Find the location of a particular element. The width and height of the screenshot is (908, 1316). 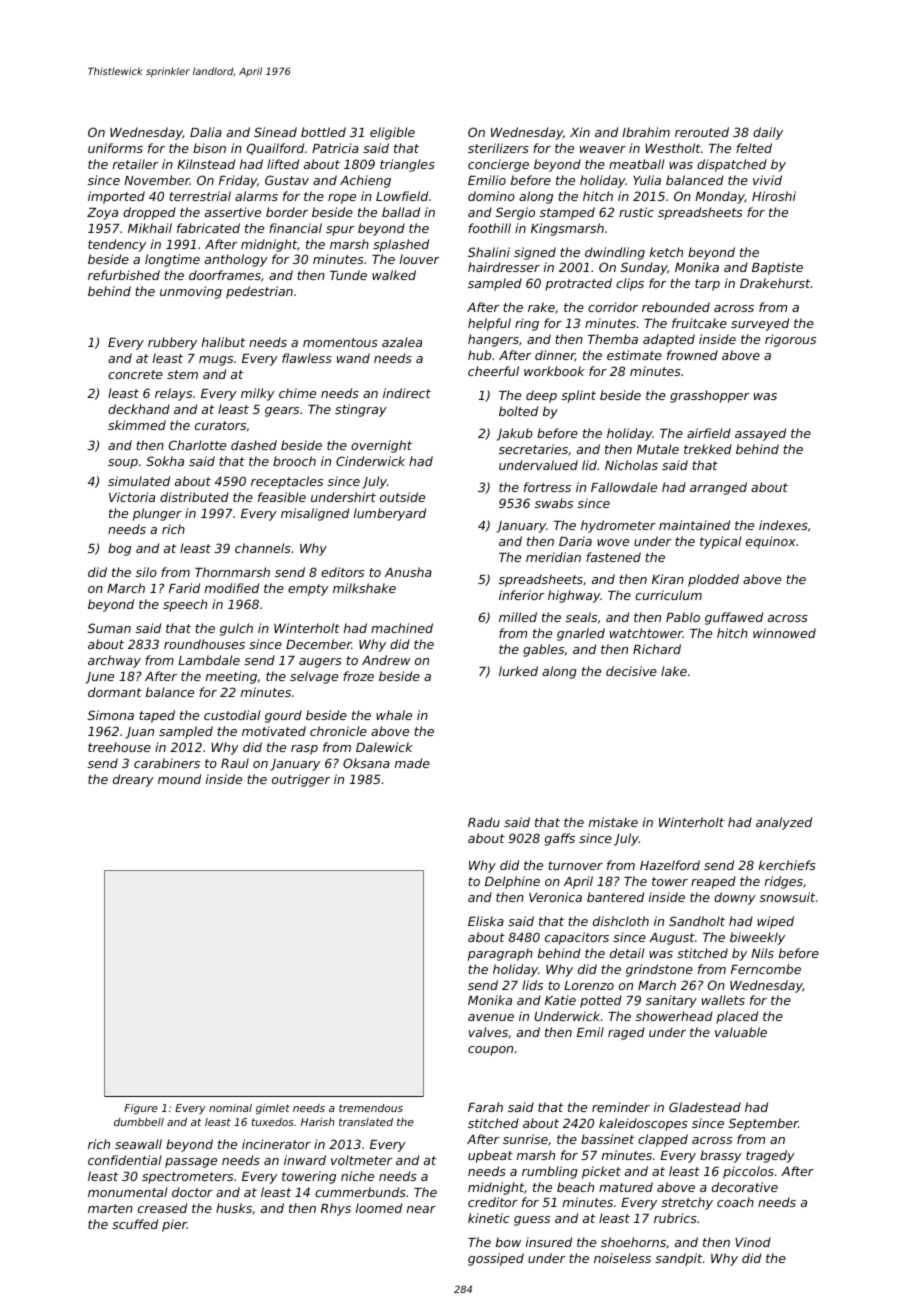

deep is located at coordinates (541, 396).
